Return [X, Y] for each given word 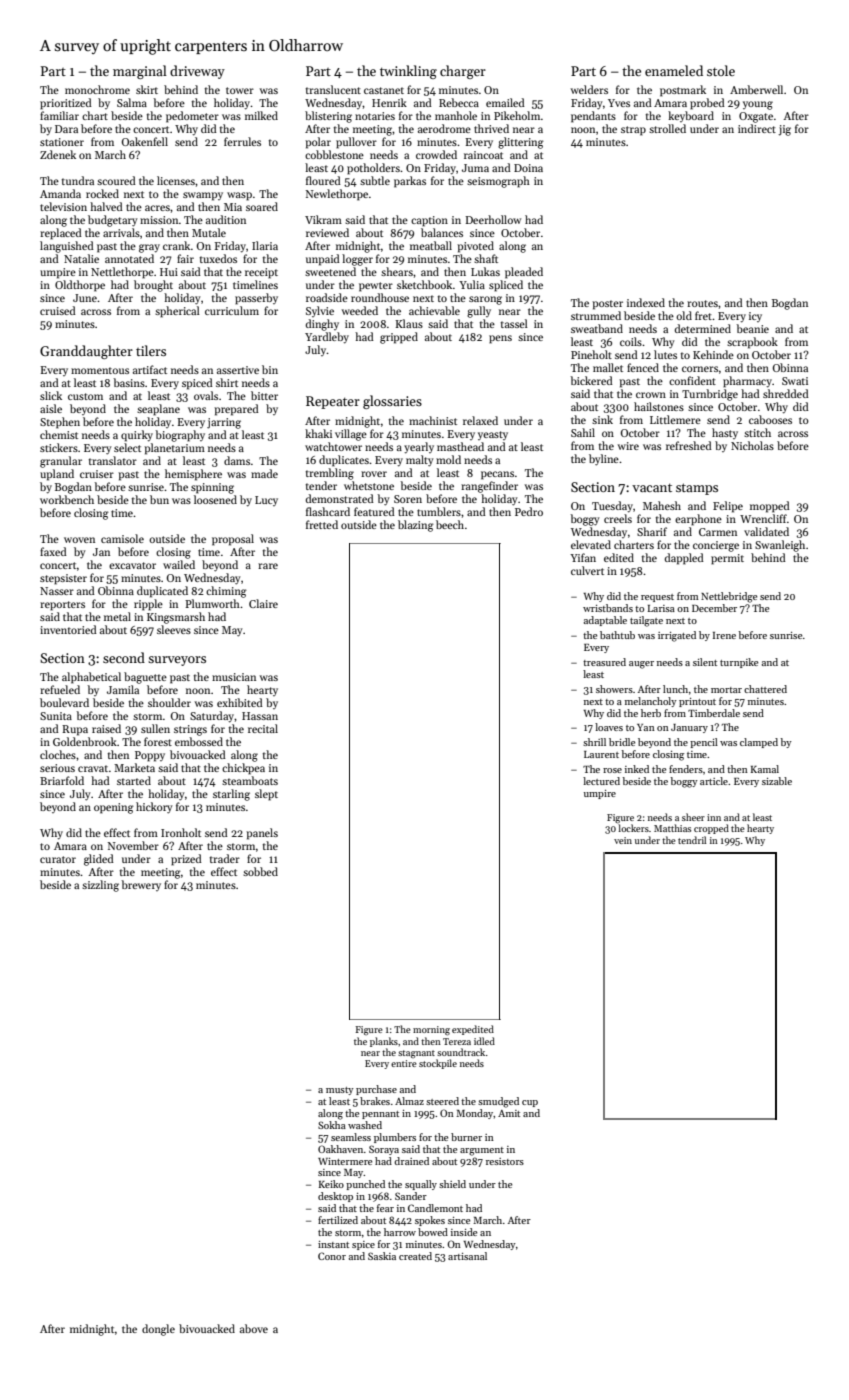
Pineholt [591, 354]
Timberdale [714, 713]
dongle [158, 1330]
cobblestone [334, 154]
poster [608, 305]
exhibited [240, 702]
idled [484, 1041]
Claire [263, 603]
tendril [692, 840]
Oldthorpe [80, 286]
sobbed [260, 871]
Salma [132, 102]
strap [633, 131]
